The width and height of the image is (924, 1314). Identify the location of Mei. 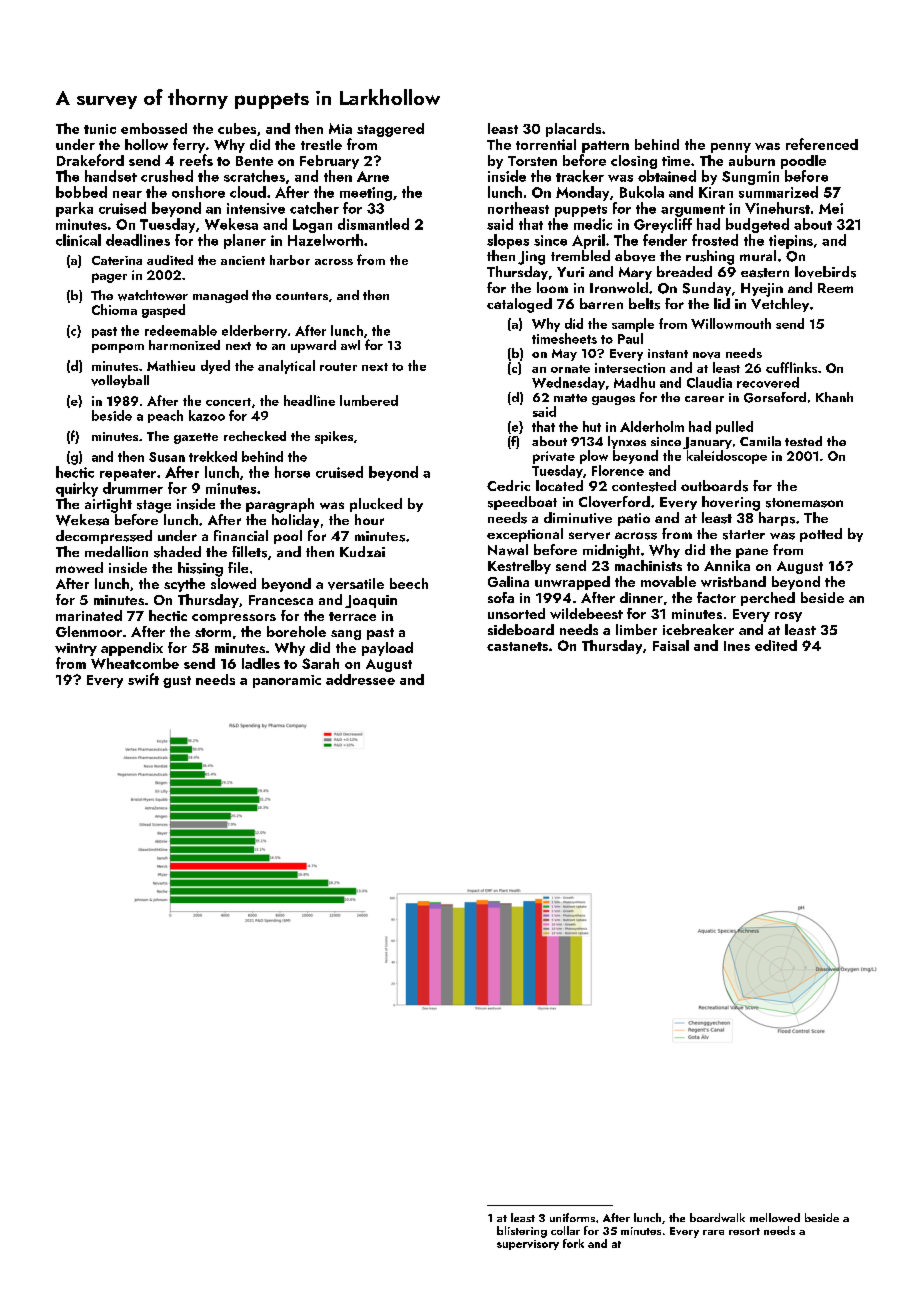
(831, 208).
